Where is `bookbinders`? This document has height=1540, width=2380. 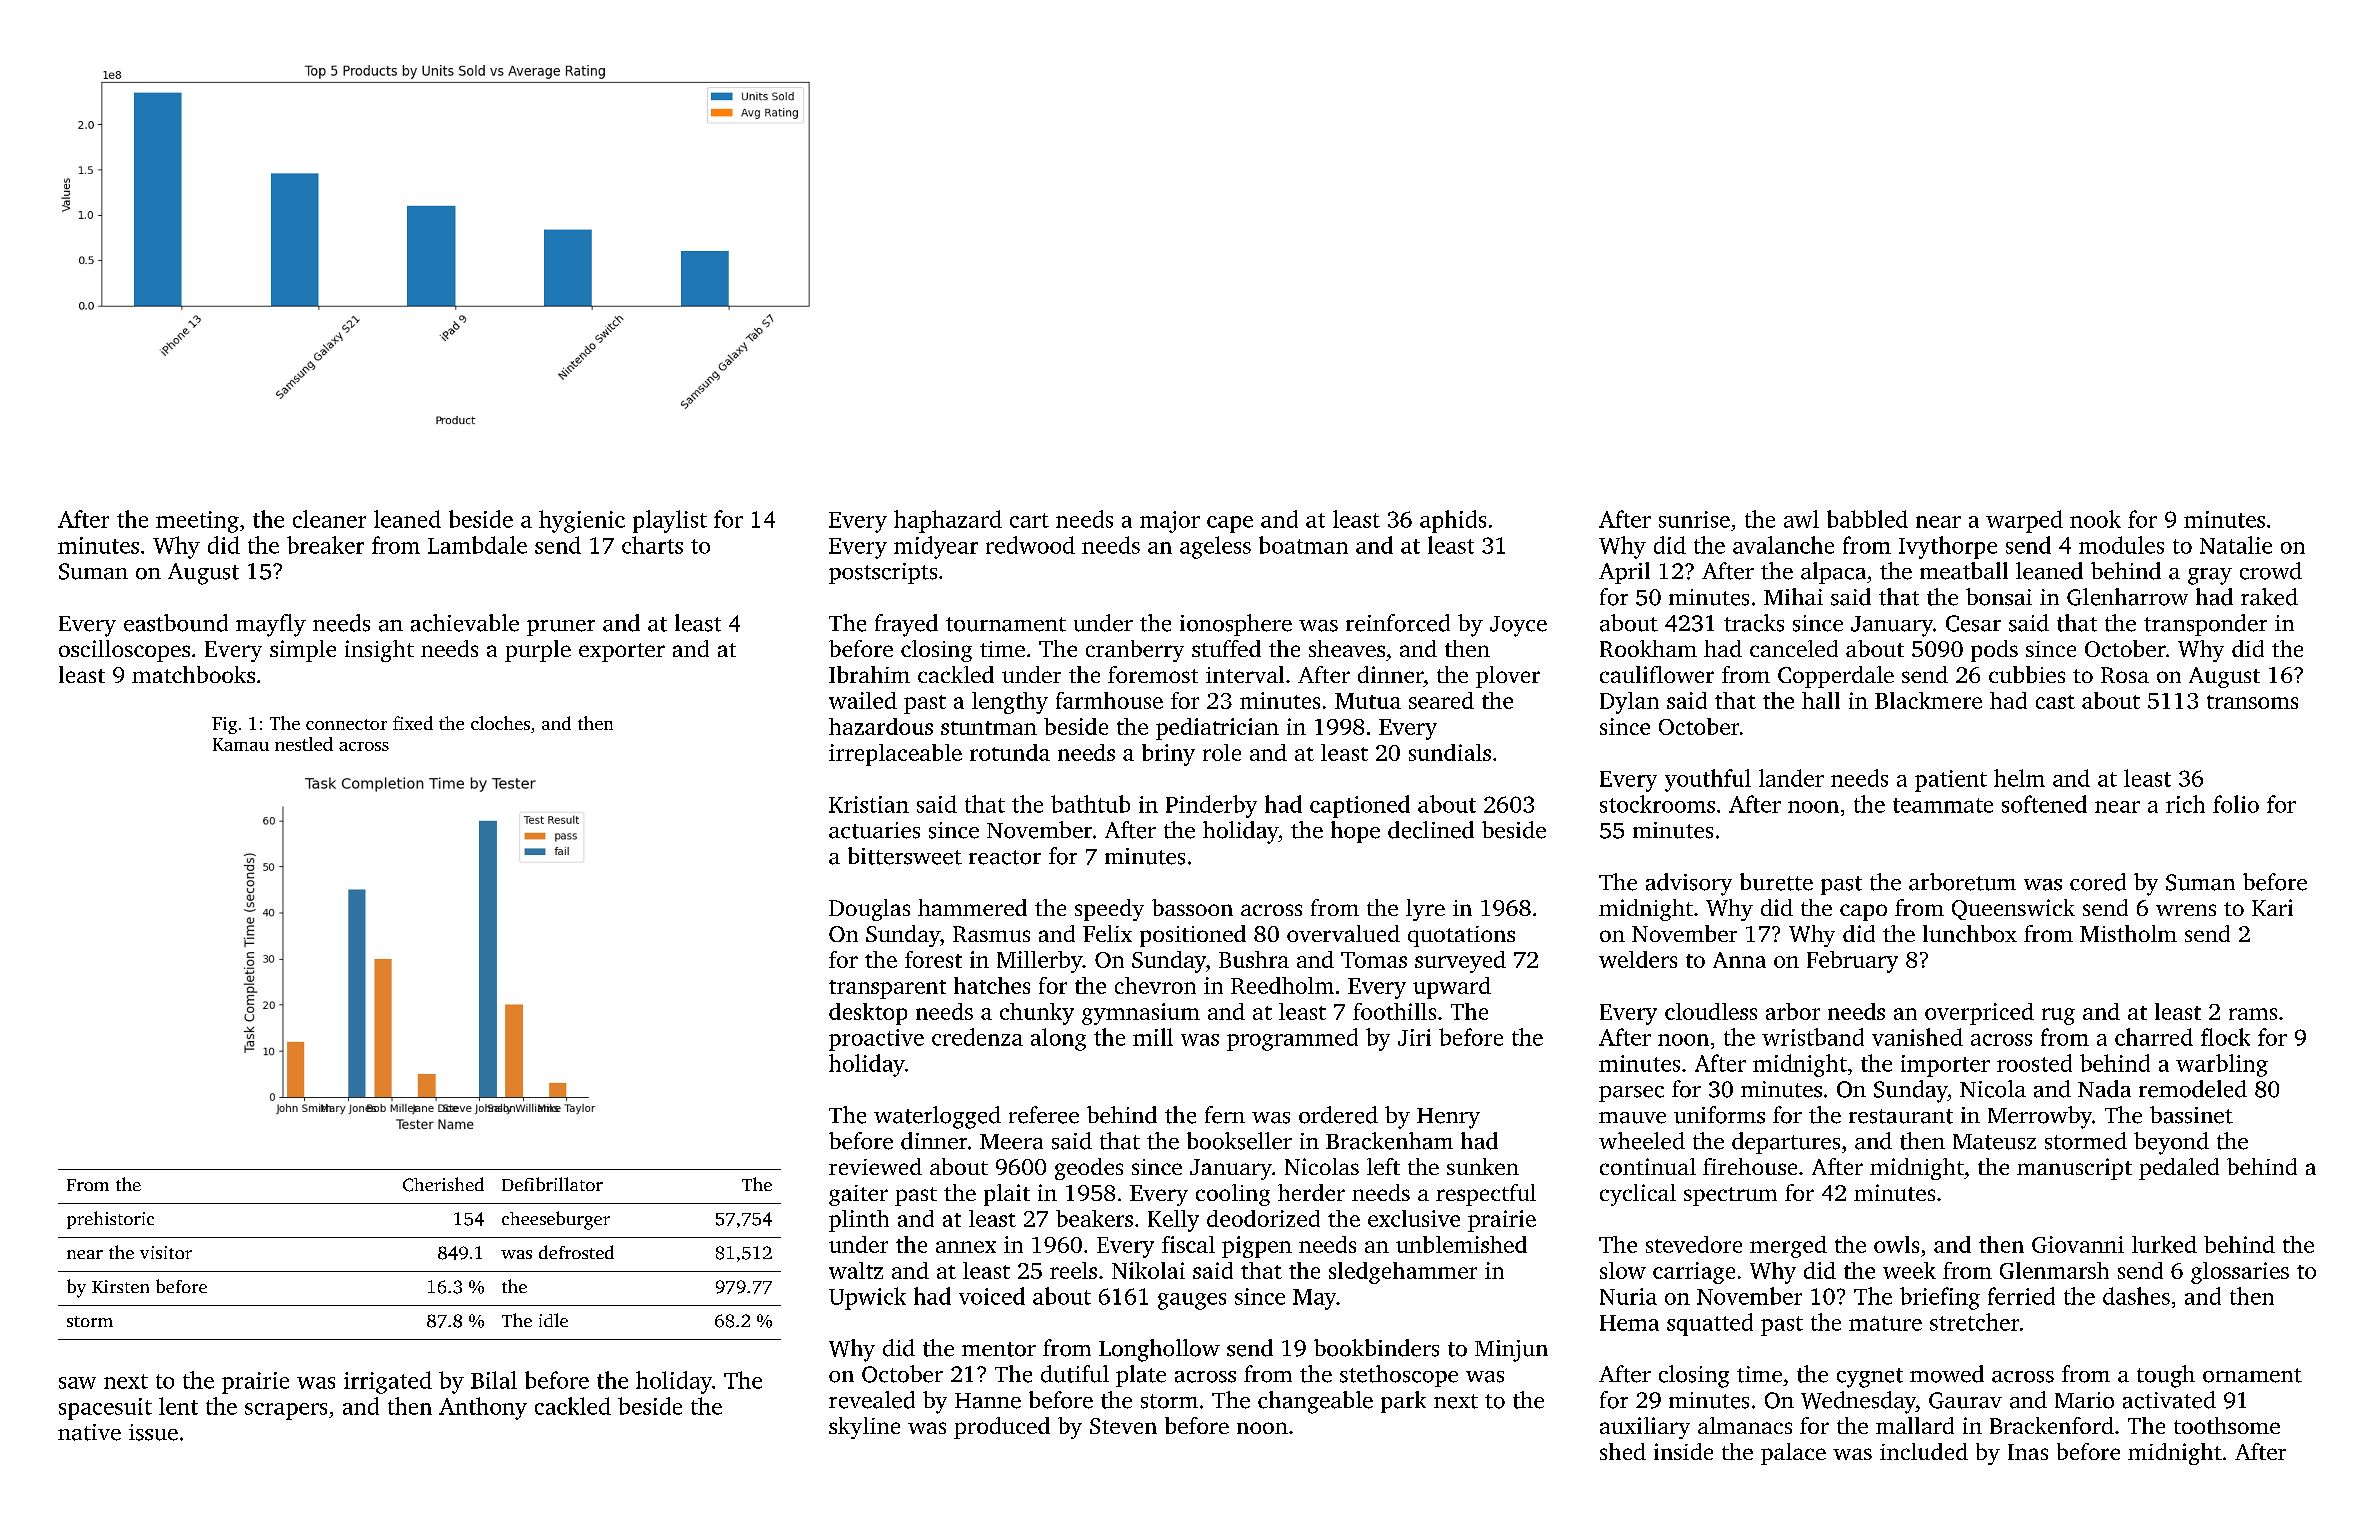 bookbinders is located at coordinates (1376, 1348).
